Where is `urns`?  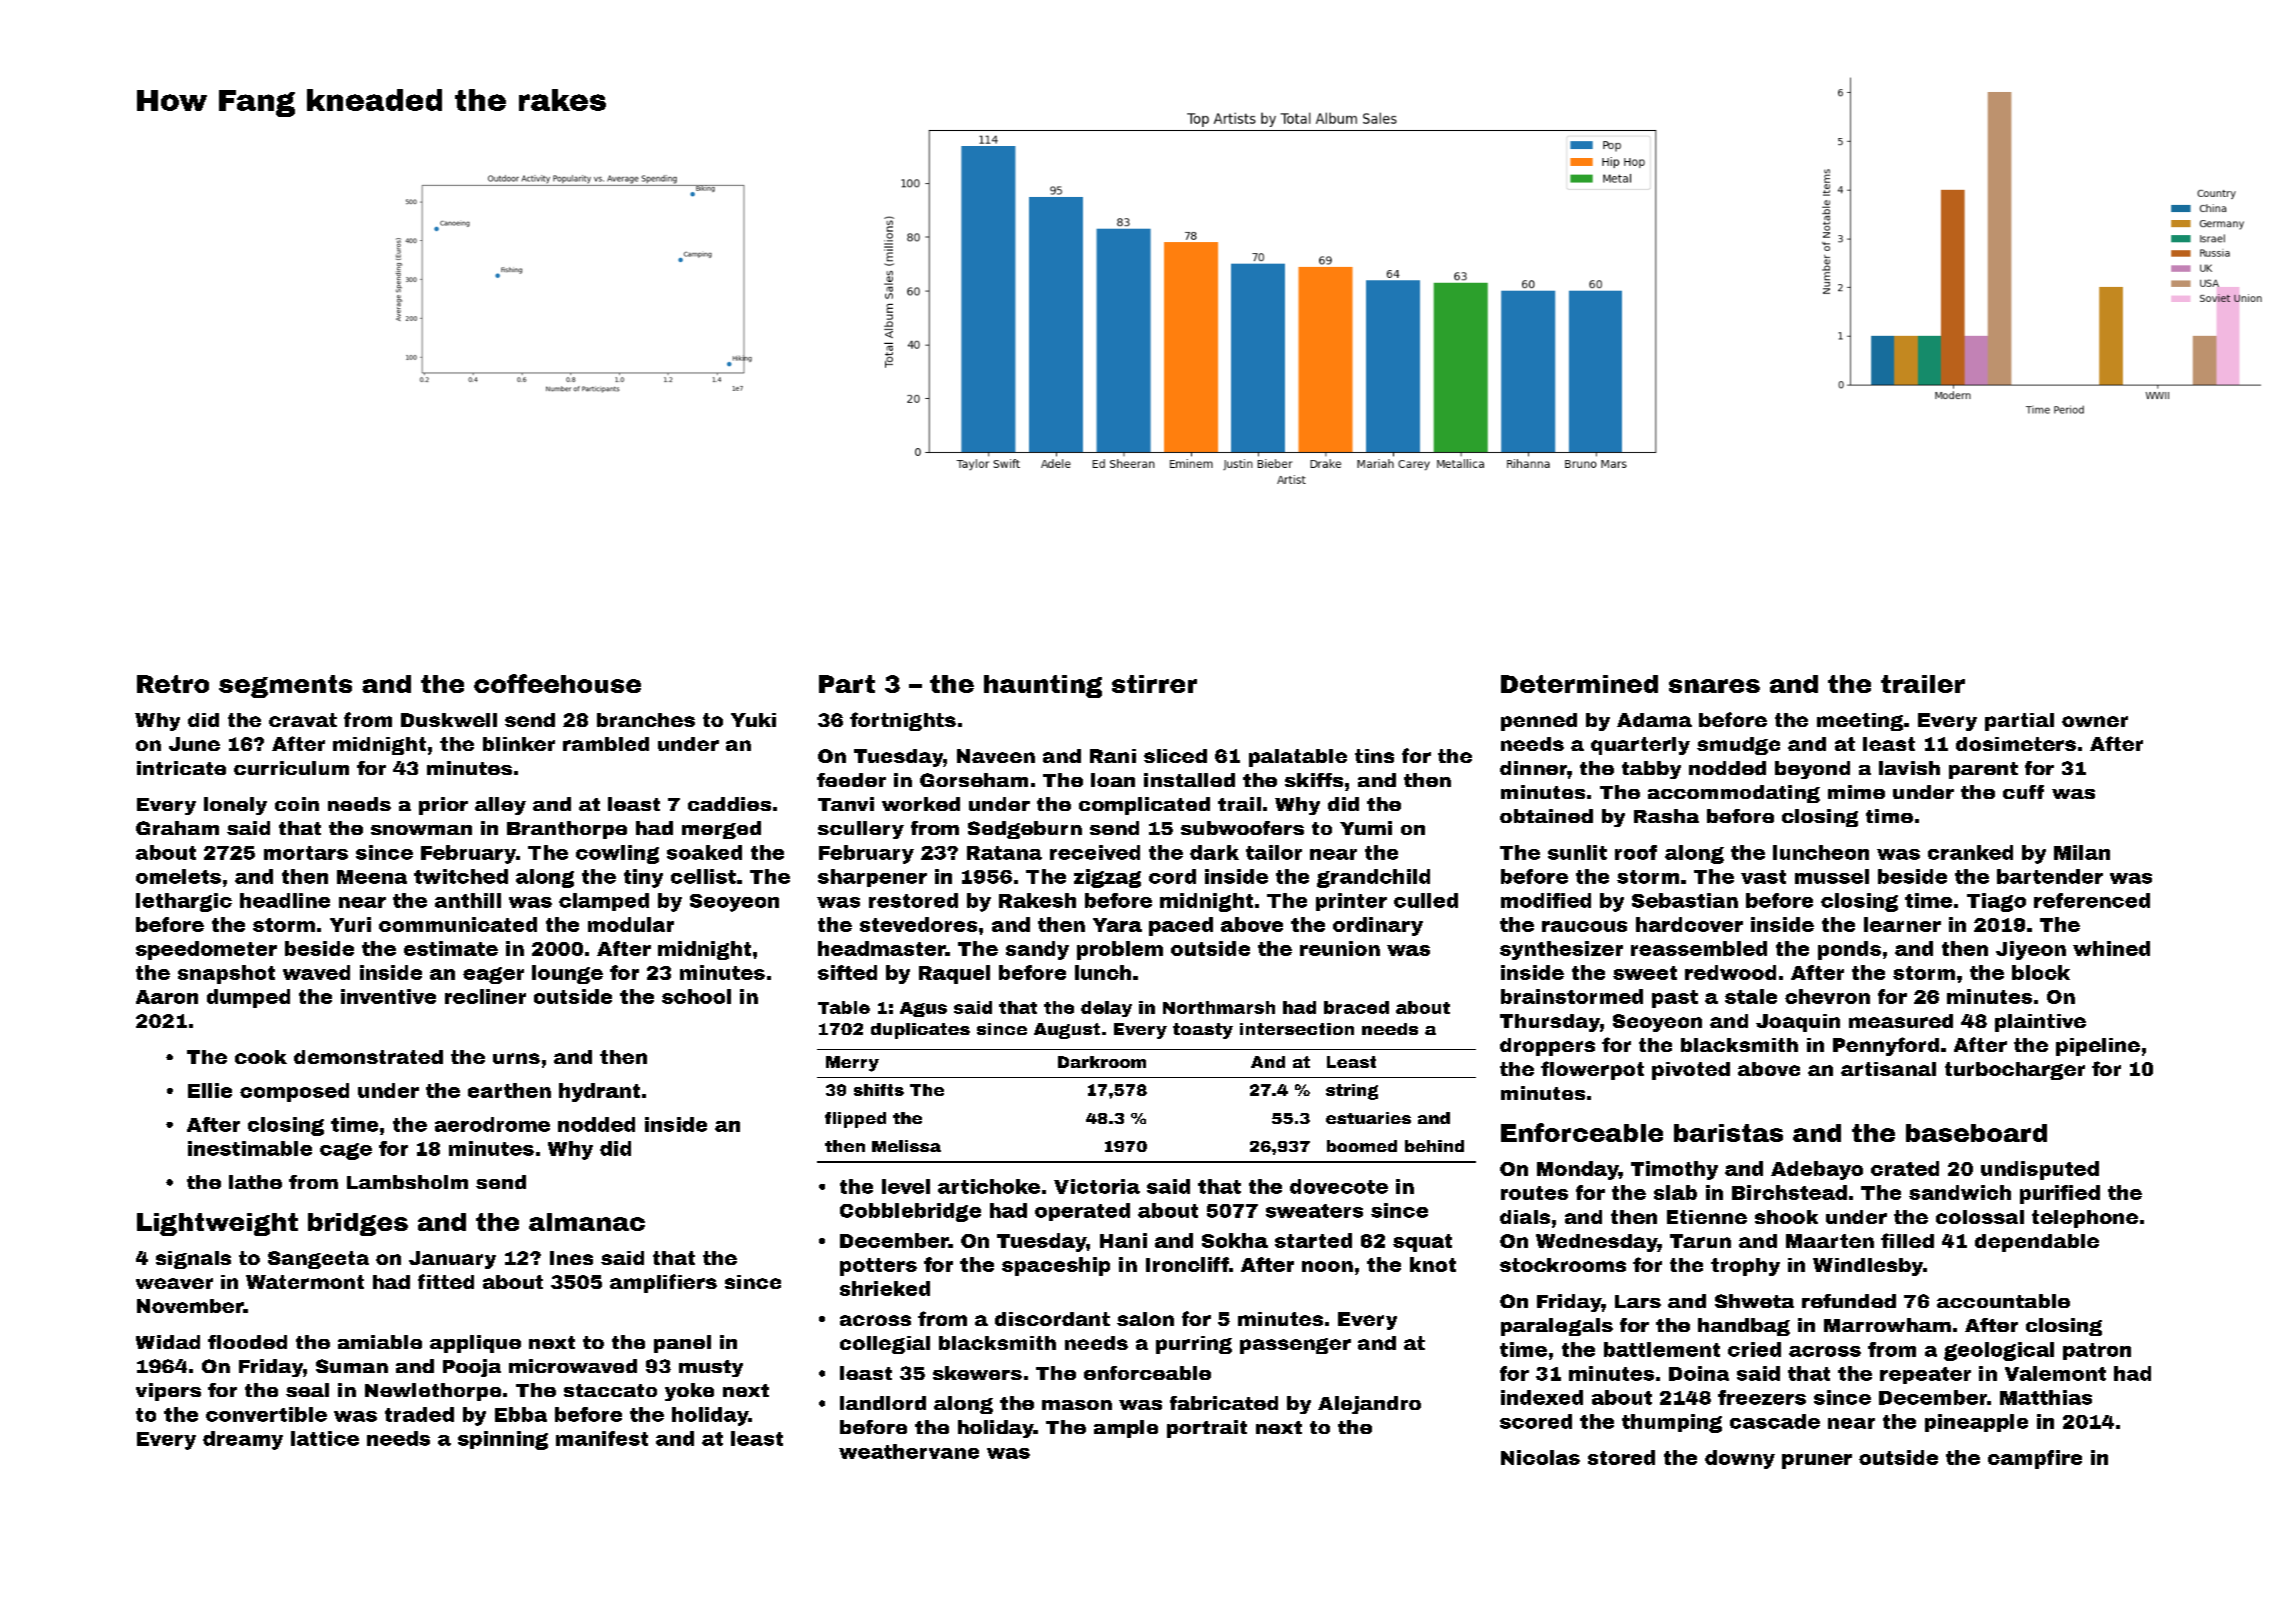 urns is located at coordinates (516, 1058).
